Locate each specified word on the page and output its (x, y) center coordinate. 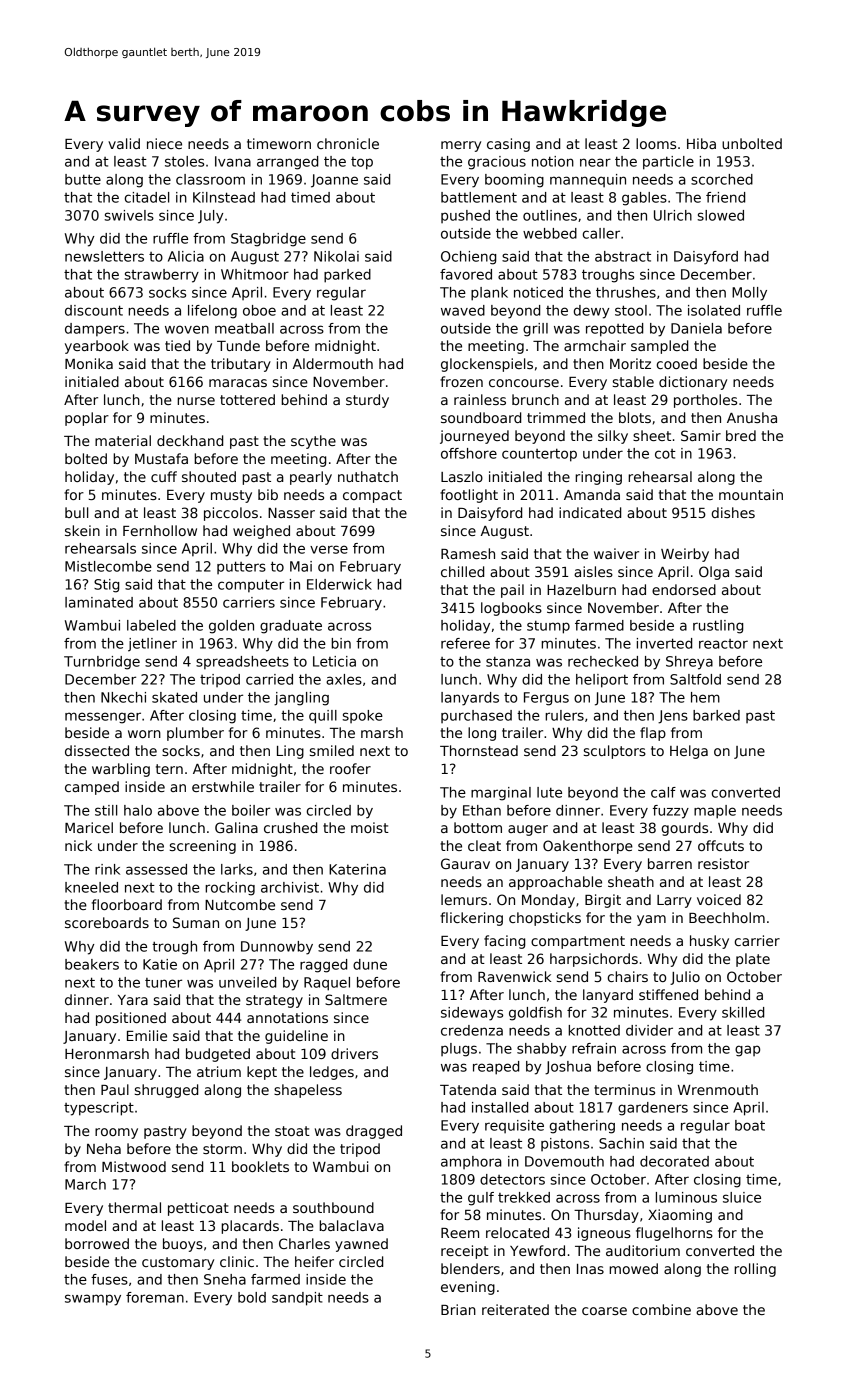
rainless (480, 399)
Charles (304, 1243)
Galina (236, 827)
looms (656, 143)
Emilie (147, 1035)
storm (222, 1149)
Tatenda (468, 1089)
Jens (673, 717)
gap (747, 1051)
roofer (350, 768)
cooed (677, 363)
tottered (247, 399)
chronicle (348, 143)
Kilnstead (224, 197)
